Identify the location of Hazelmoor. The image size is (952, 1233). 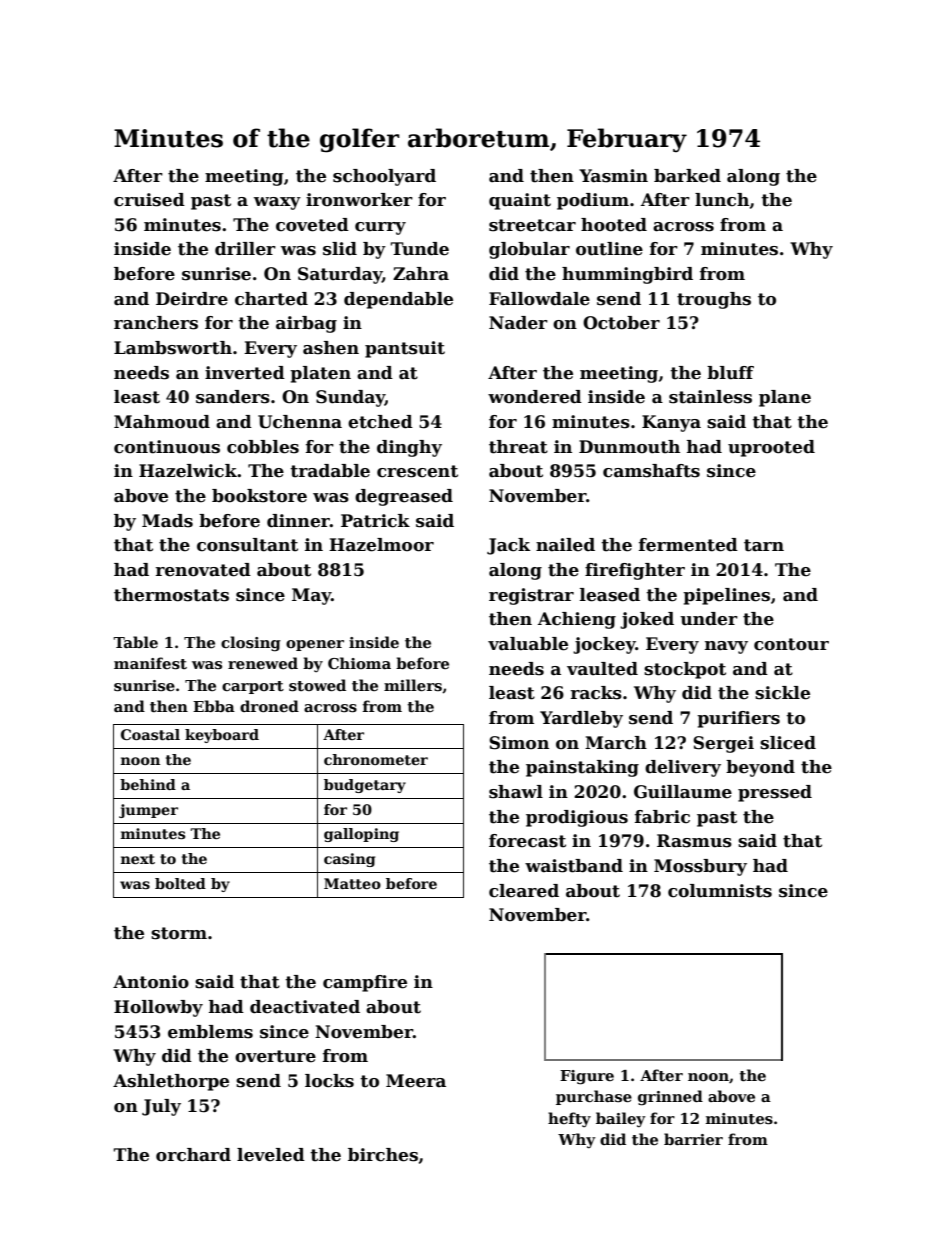
(381, 545).
